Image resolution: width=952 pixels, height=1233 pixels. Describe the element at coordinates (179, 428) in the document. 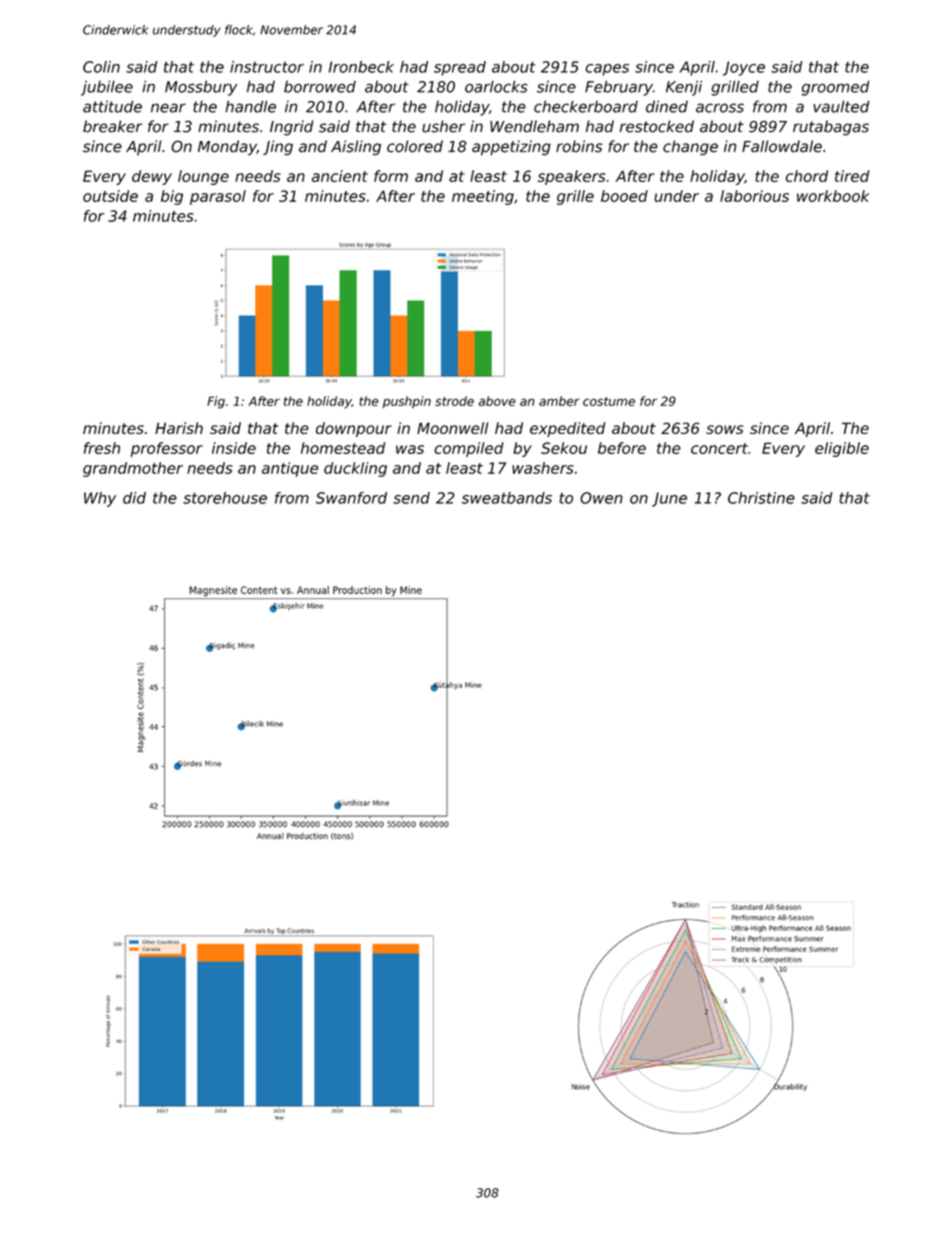

I see `Harish` at that location.
